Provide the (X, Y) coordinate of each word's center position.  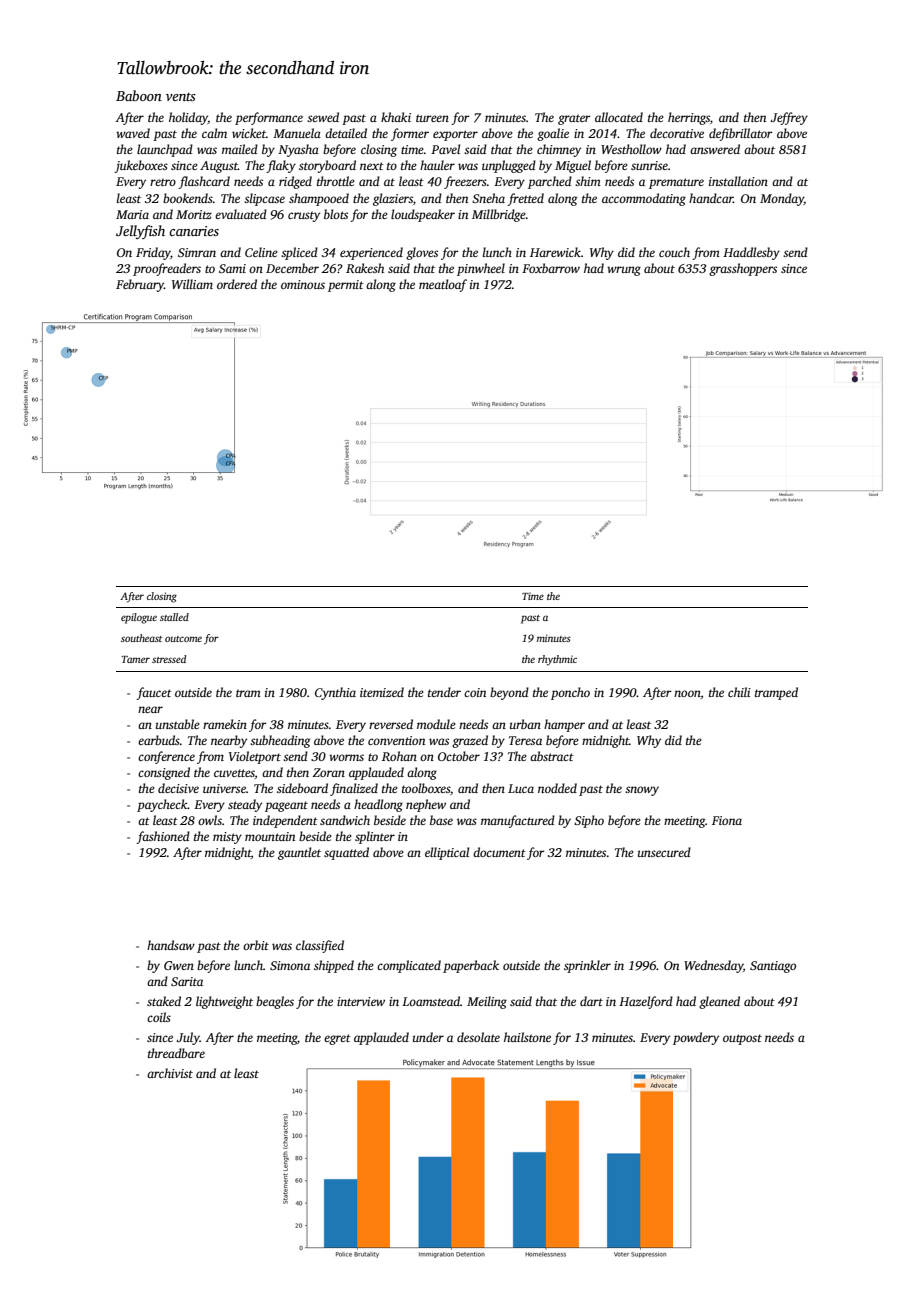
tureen (432, 118)
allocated (619, 117)
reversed (391, 724)
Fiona (727, 820)
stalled (174, 617)
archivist (170, 1073)
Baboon (139, 95)
